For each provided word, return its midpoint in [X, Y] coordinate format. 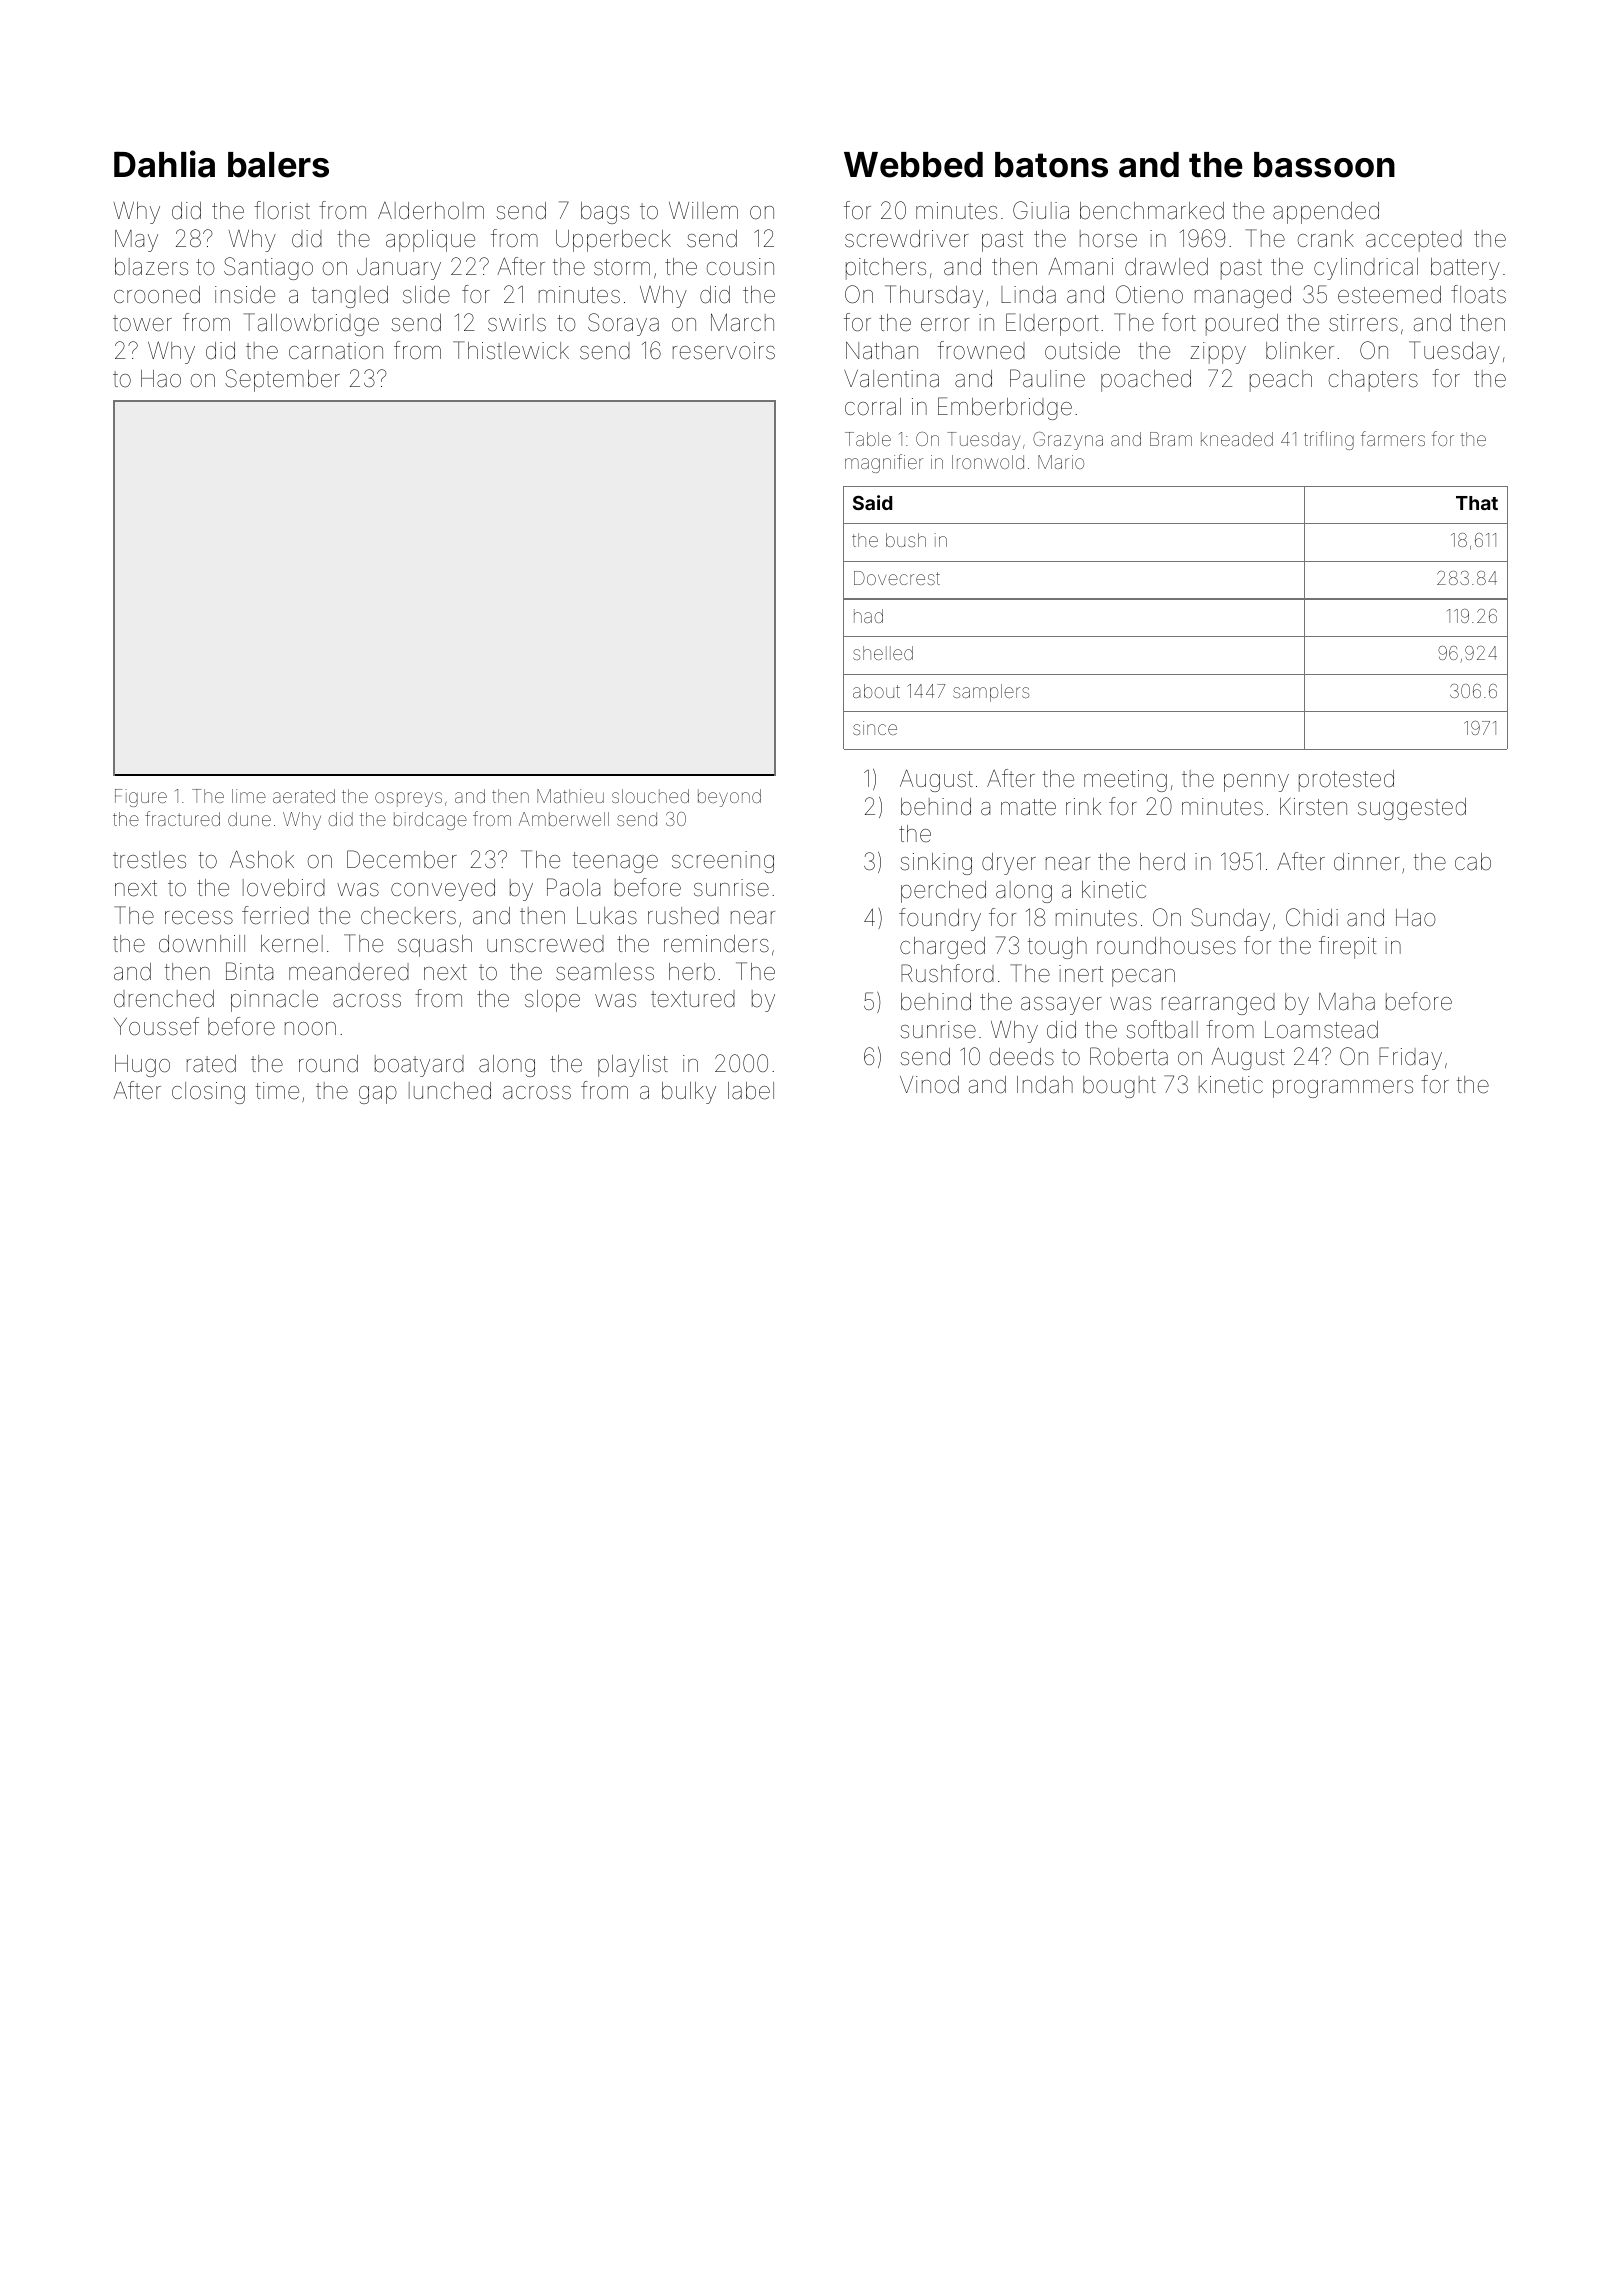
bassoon [1324, 165]
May [136, 241]
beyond [729, 798]
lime [249, 796]
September [282, 380]
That [1477, 503]
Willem [703, 211]
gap [378, 1095]
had [868, 616]
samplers [991, 693]
